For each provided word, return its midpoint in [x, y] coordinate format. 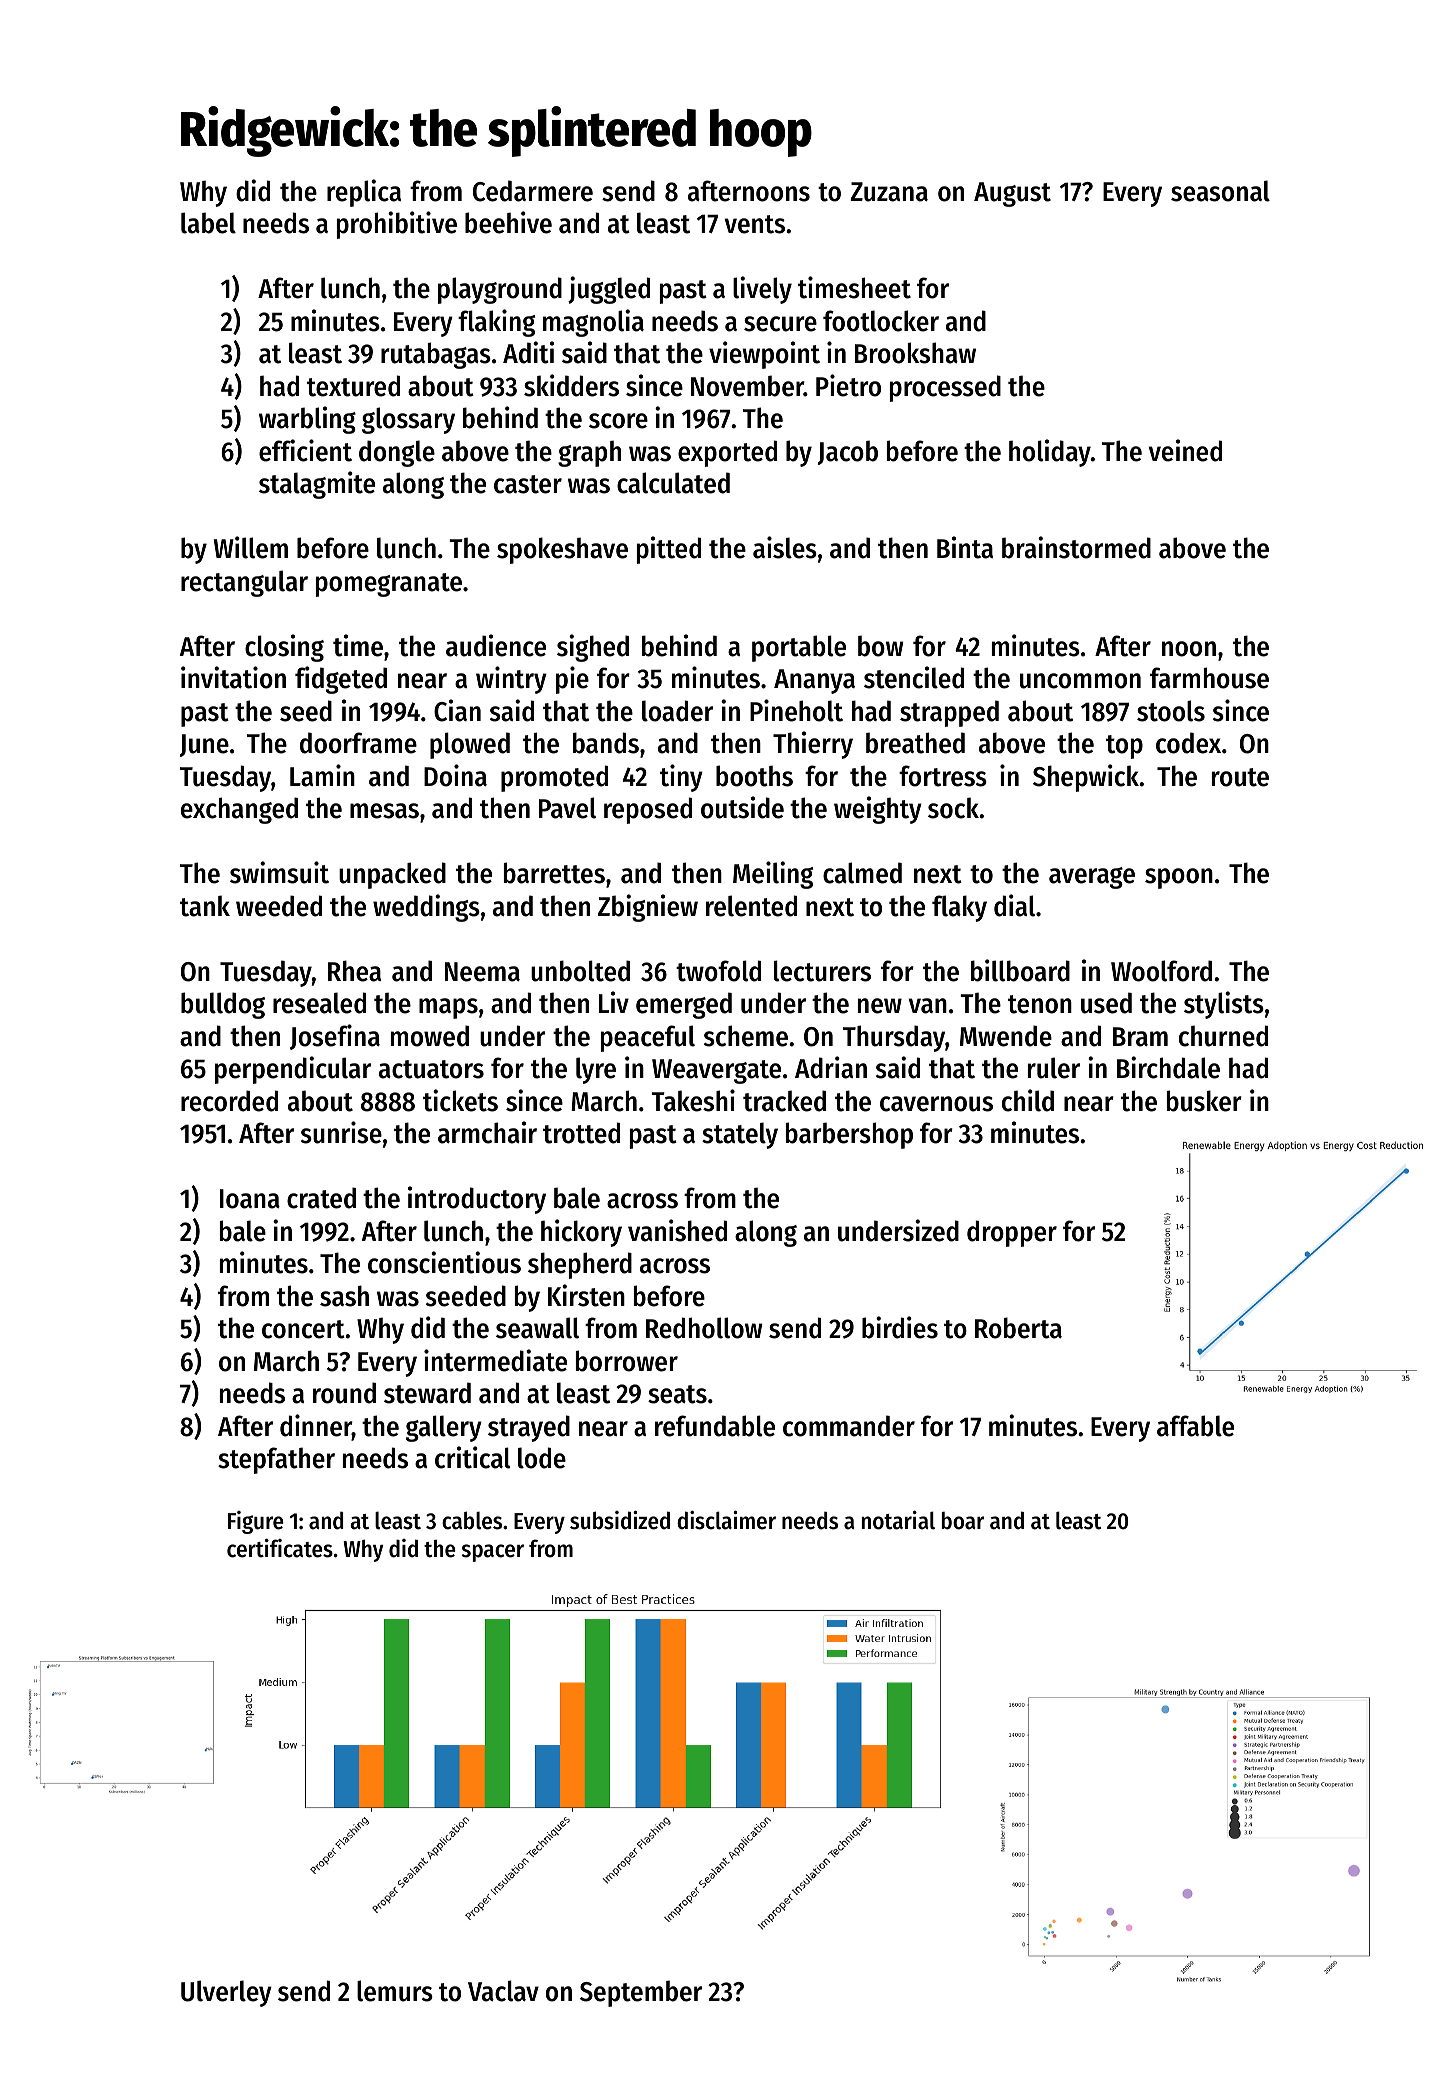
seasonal [1220, 191]
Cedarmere [533, 191]
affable [1195, 1426]
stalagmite [317, 485]
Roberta [1018, 1328]
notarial [898, 1520]
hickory [581, 1233]
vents [755, 224]
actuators [431, 1069]
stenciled [914, 677]
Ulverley [226, 1993]
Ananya [814, 681]
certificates [280, 1548]
